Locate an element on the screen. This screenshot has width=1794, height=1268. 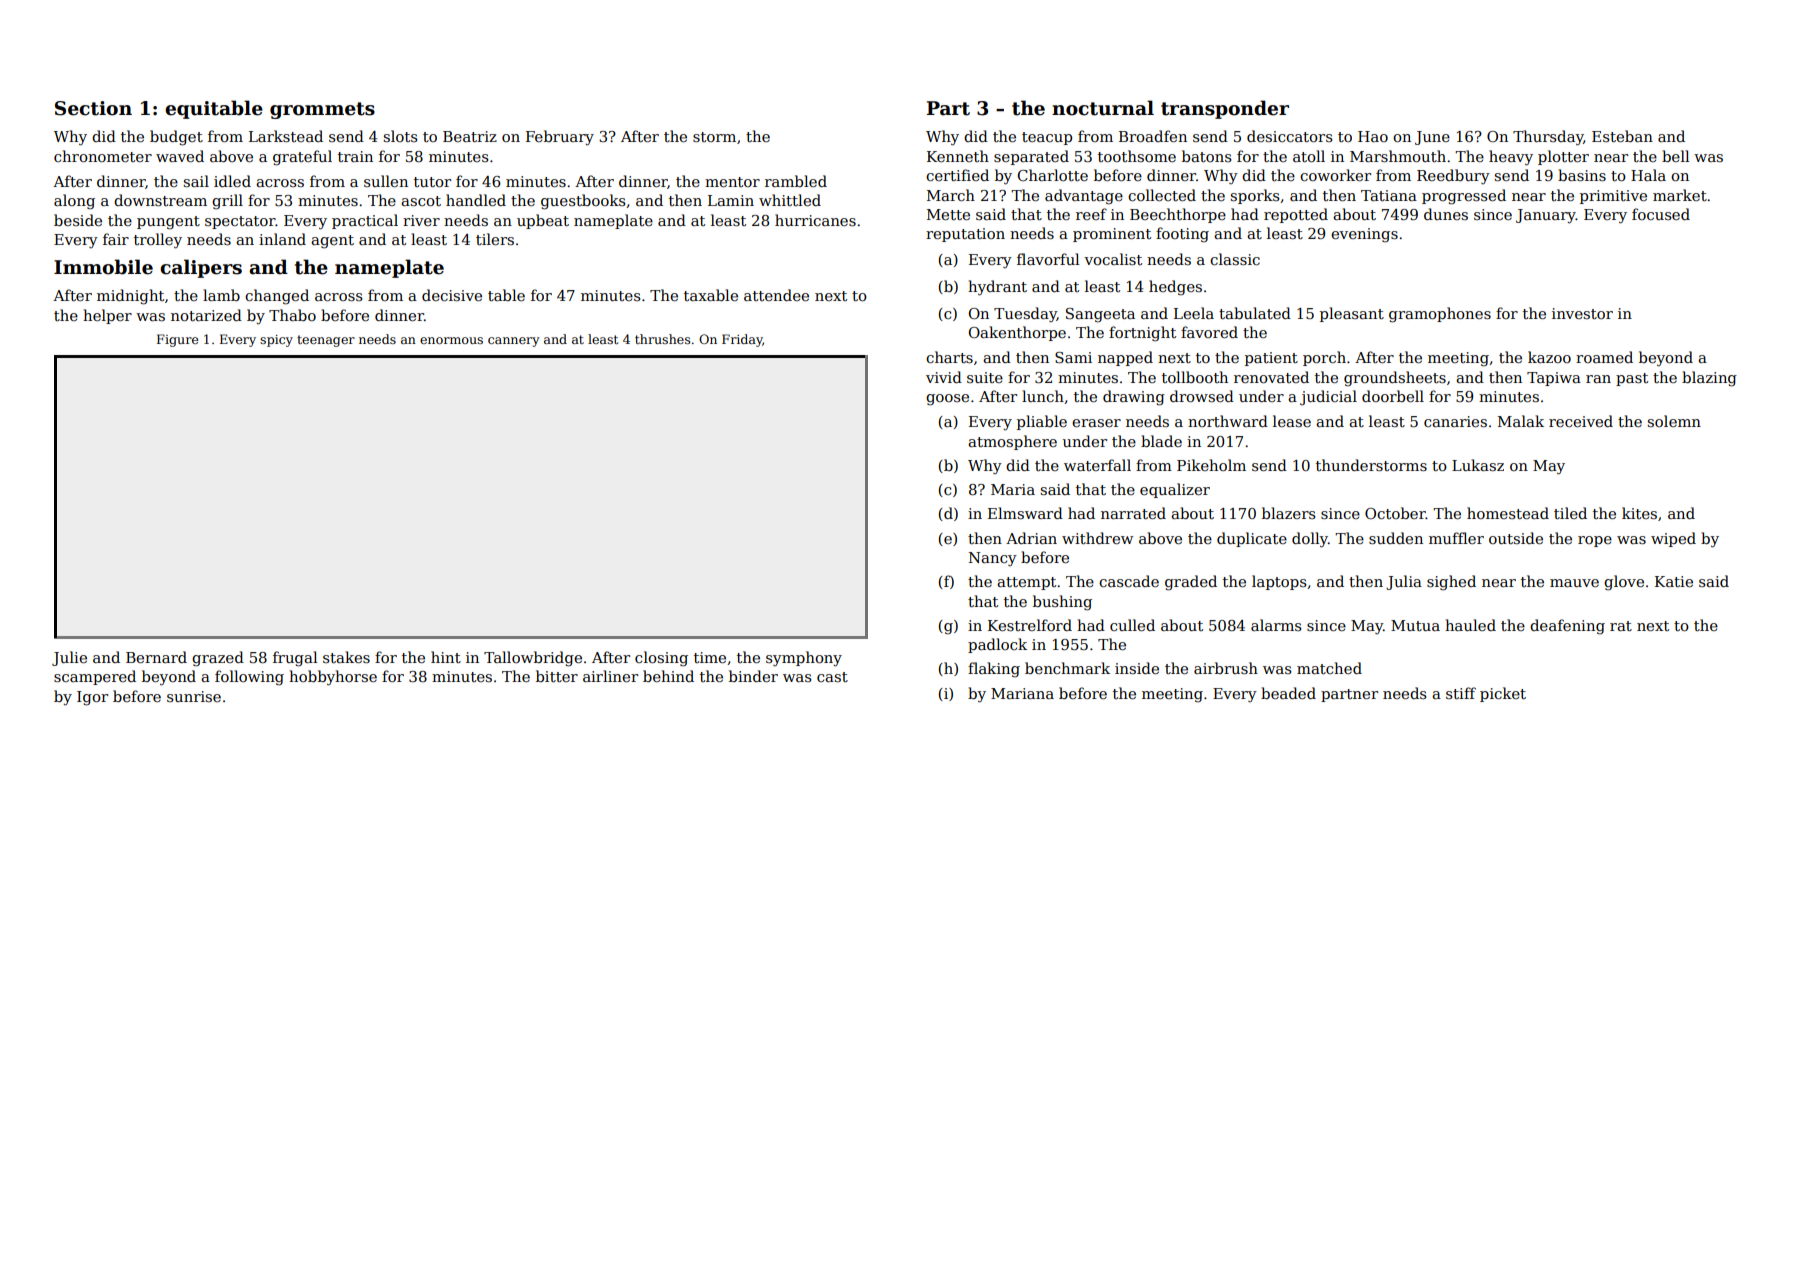
atoll is located at coordinates (1309, 156).
